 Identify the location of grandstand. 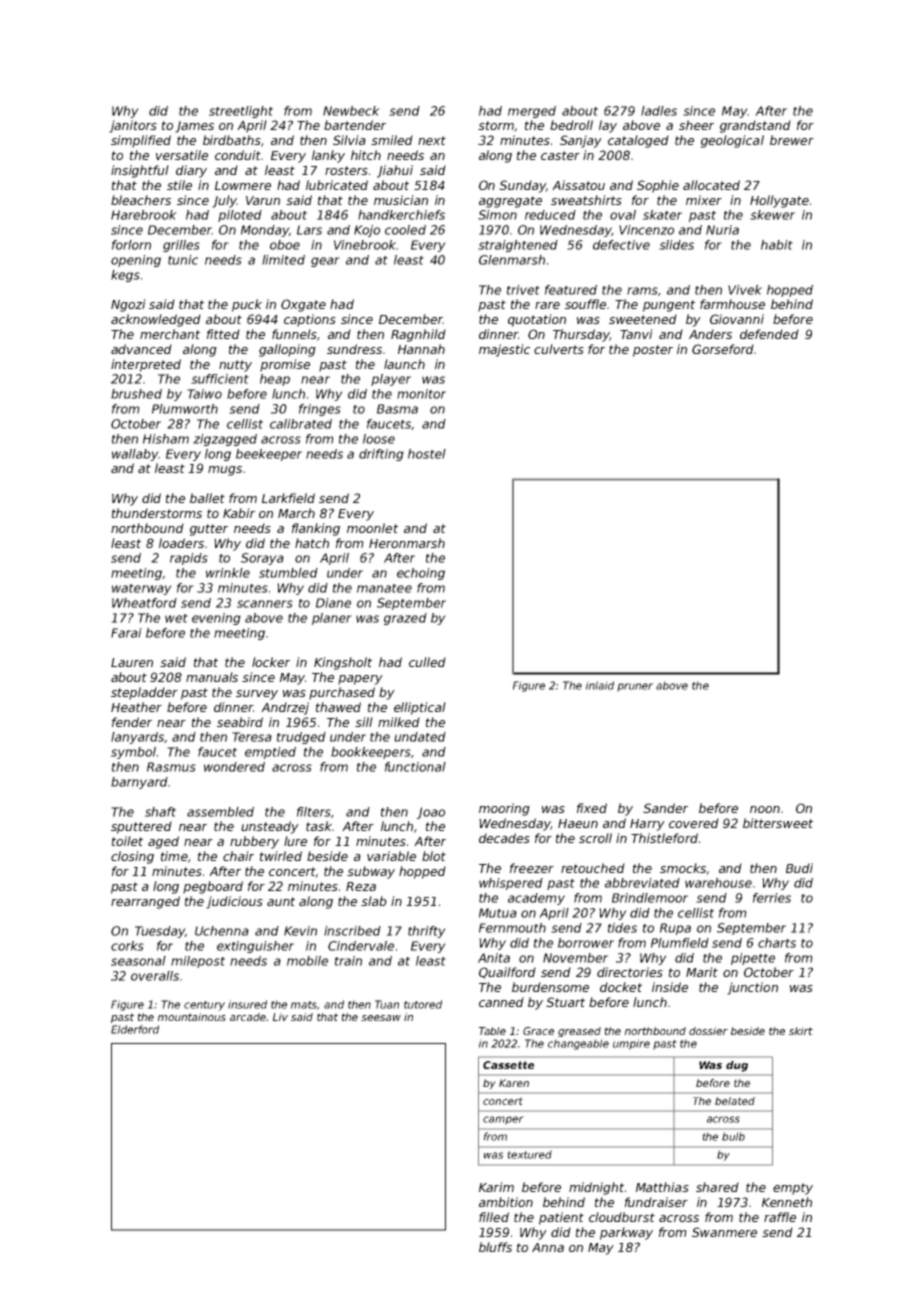
(755, 126).
